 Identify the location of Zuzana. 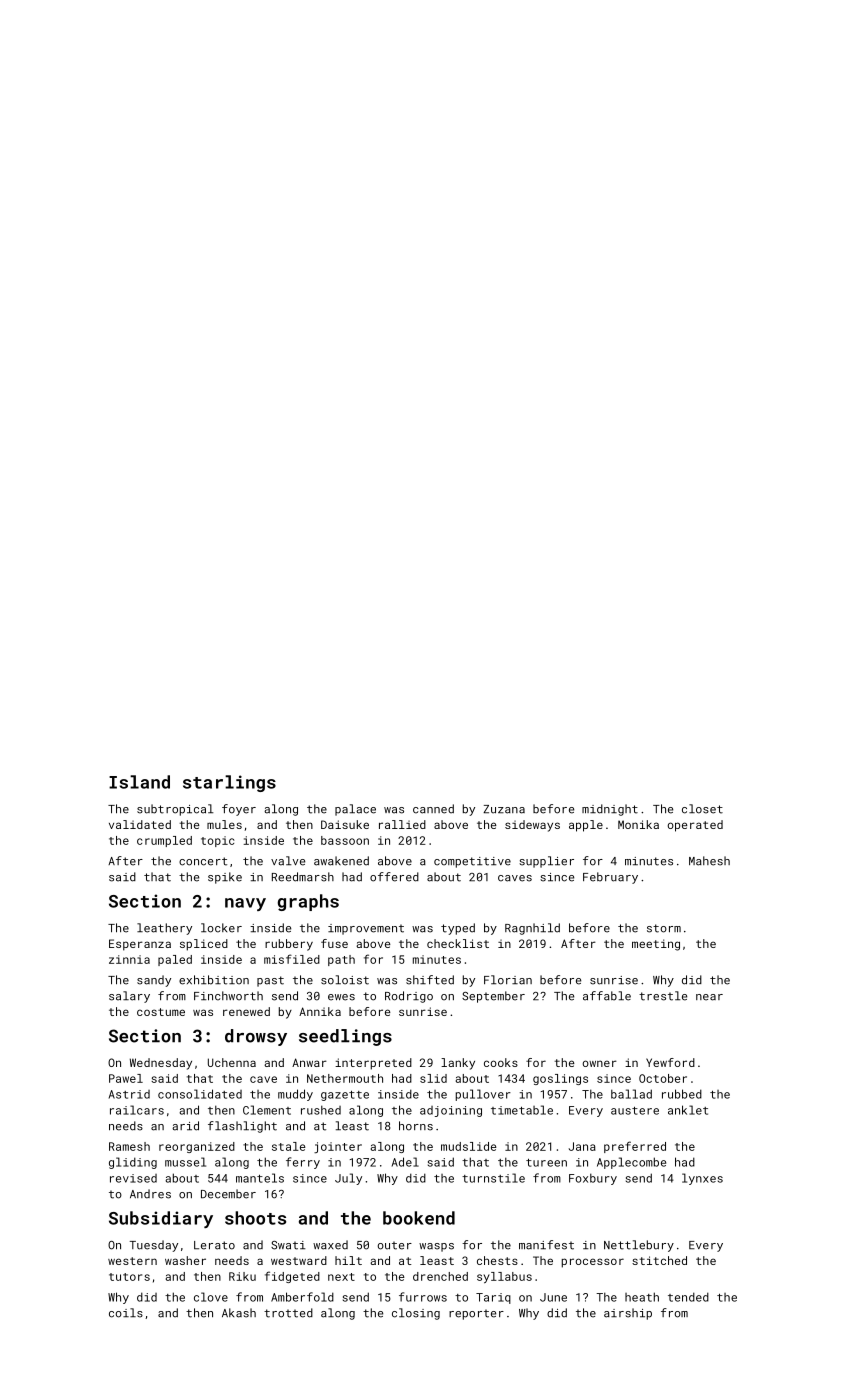
(504, 809).
